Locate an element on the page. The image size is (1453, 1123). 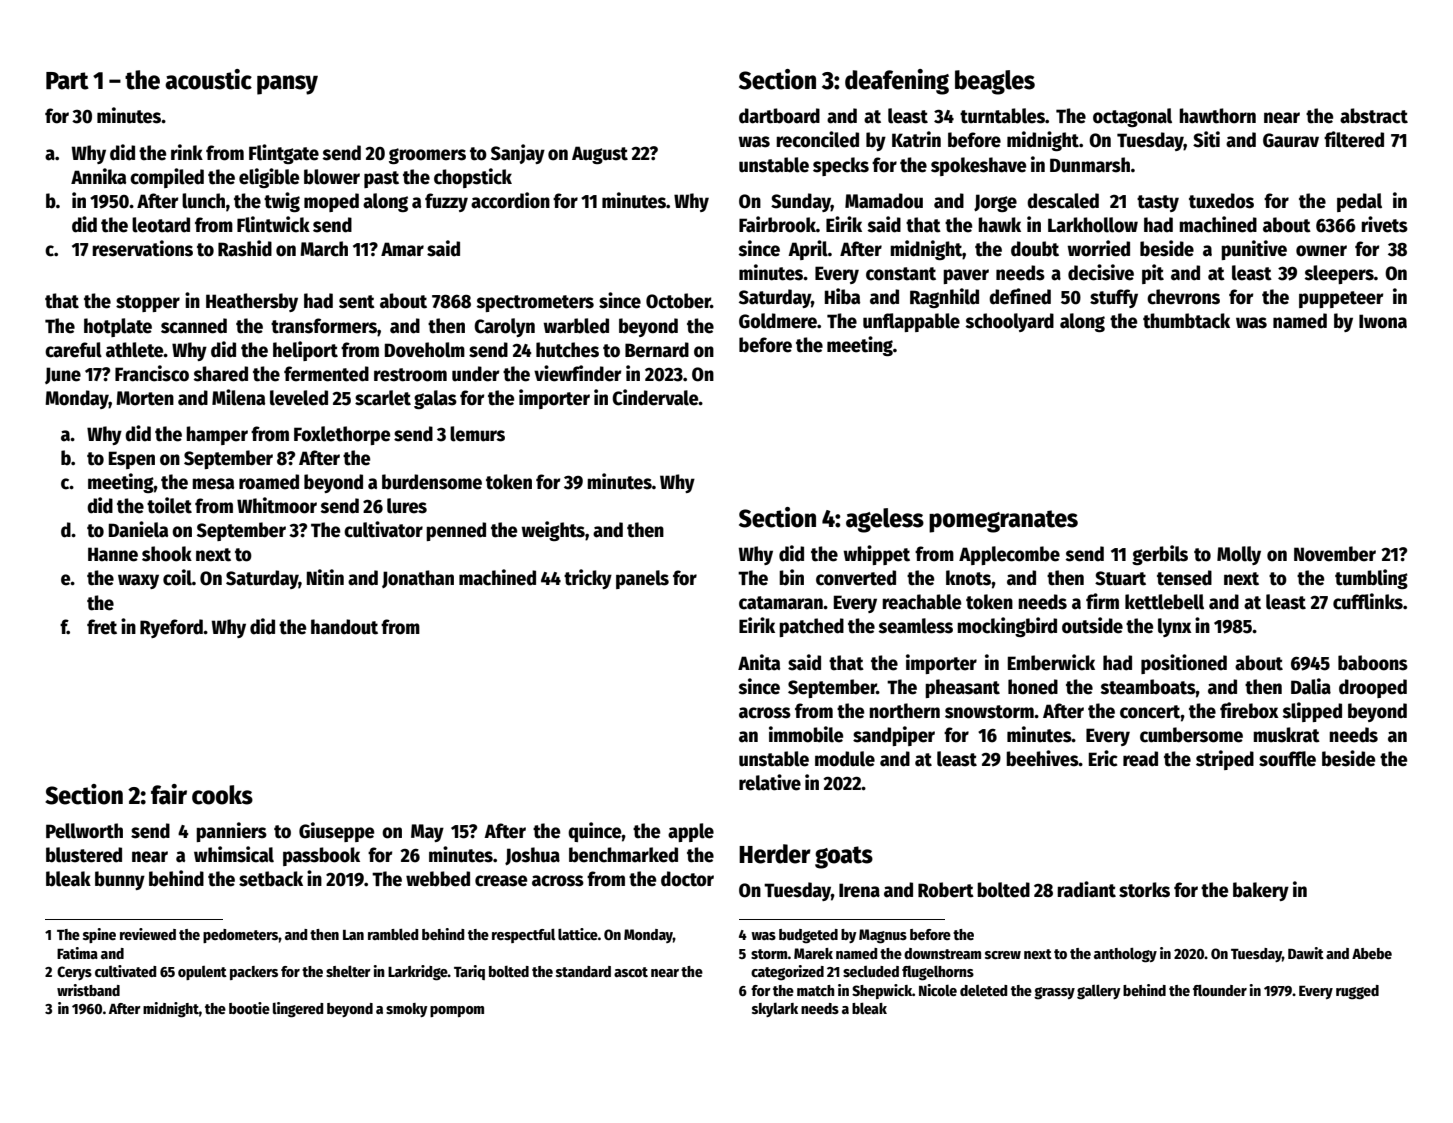
outside is located at coordinates (1092, 625).
